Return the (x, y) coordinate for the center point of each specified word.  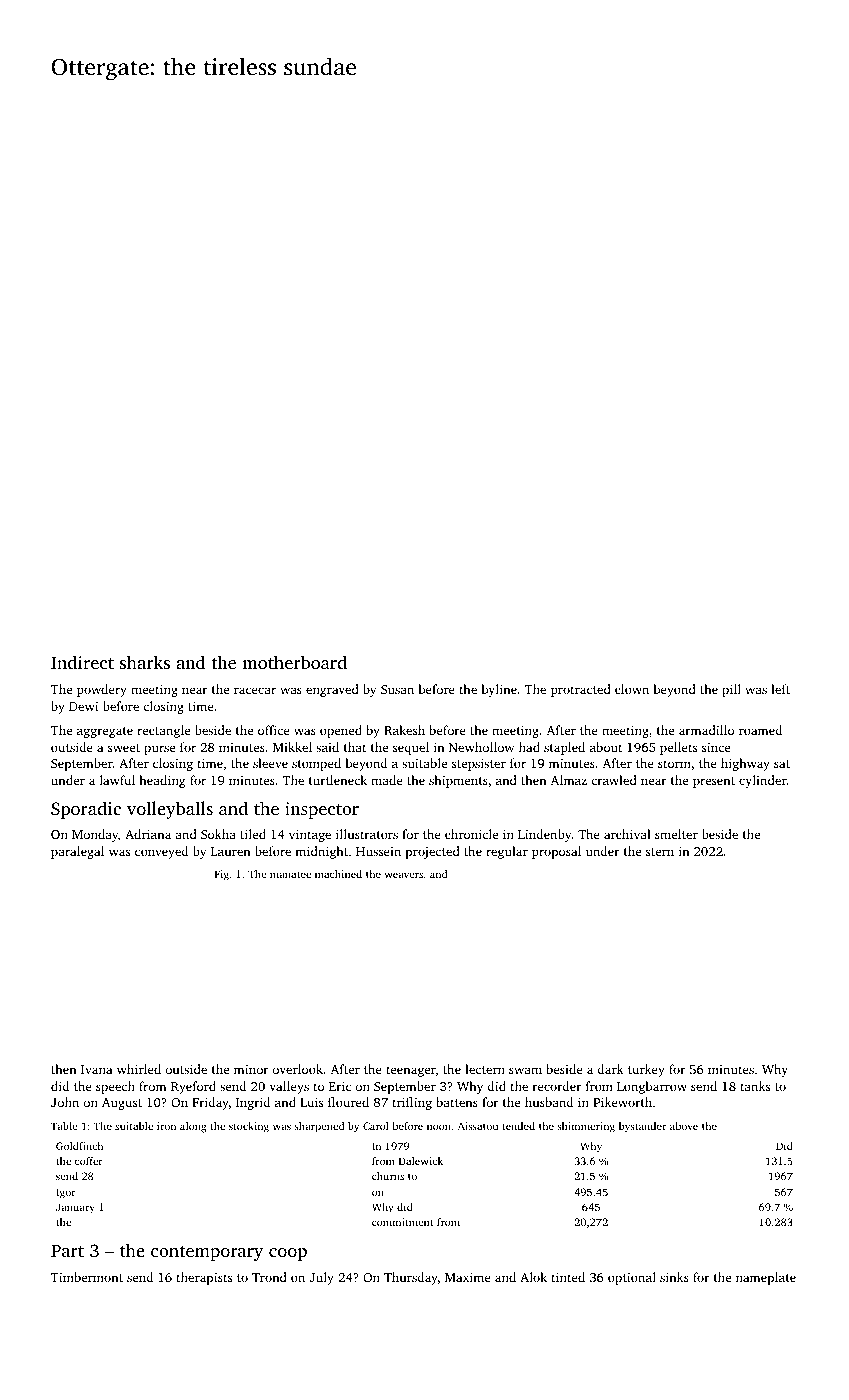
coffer (89, 1161)
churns (388, 1176)
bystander (642, 1127)
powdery (102, 690)
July (321, 1278)
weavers (404, 875)
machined (338, 874)
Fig (222, 875)
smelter (676, 834)
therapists (204, 1278)
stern (660, 852)
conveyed (161, 852)
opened (341, 731)
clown (632, 689)
